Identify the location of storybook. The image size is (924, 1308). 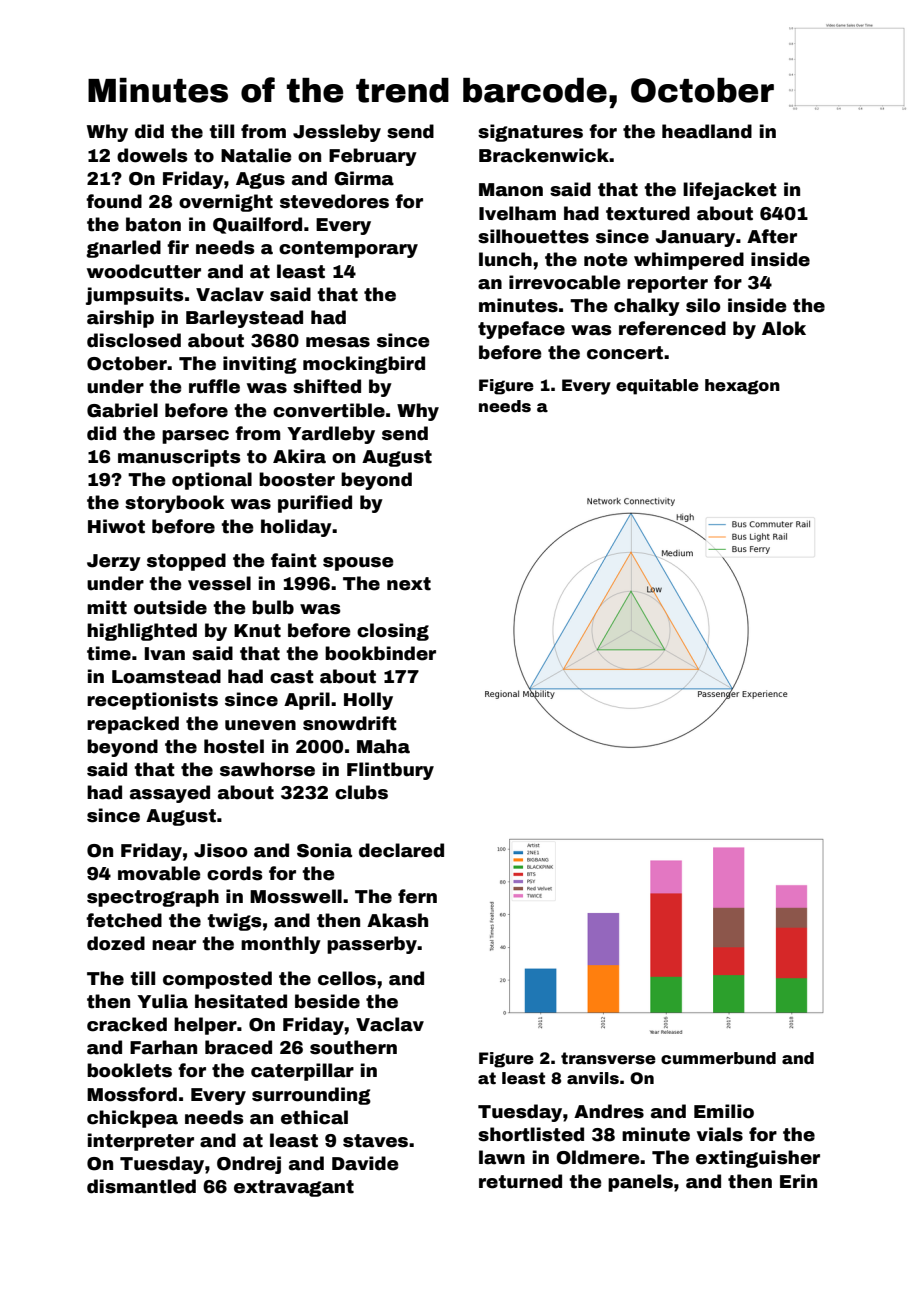
(175, 504).
